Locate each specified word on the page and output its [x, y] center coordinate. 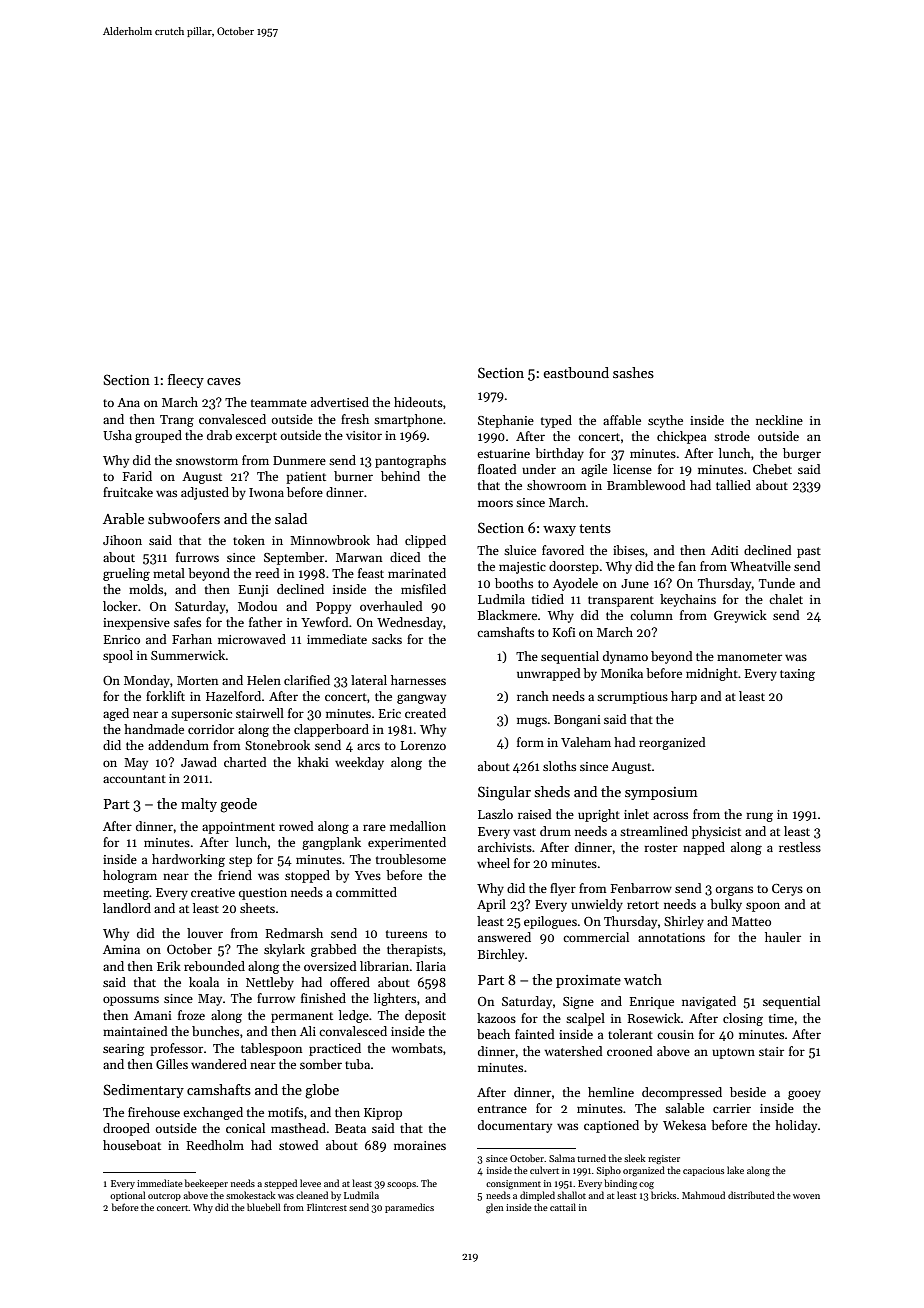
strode [732, 436]
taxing [797, 675]
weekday [359, 763]
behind [400, 476]
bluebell [263, 1207]
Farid [137, 476]
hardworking [188, 860]
